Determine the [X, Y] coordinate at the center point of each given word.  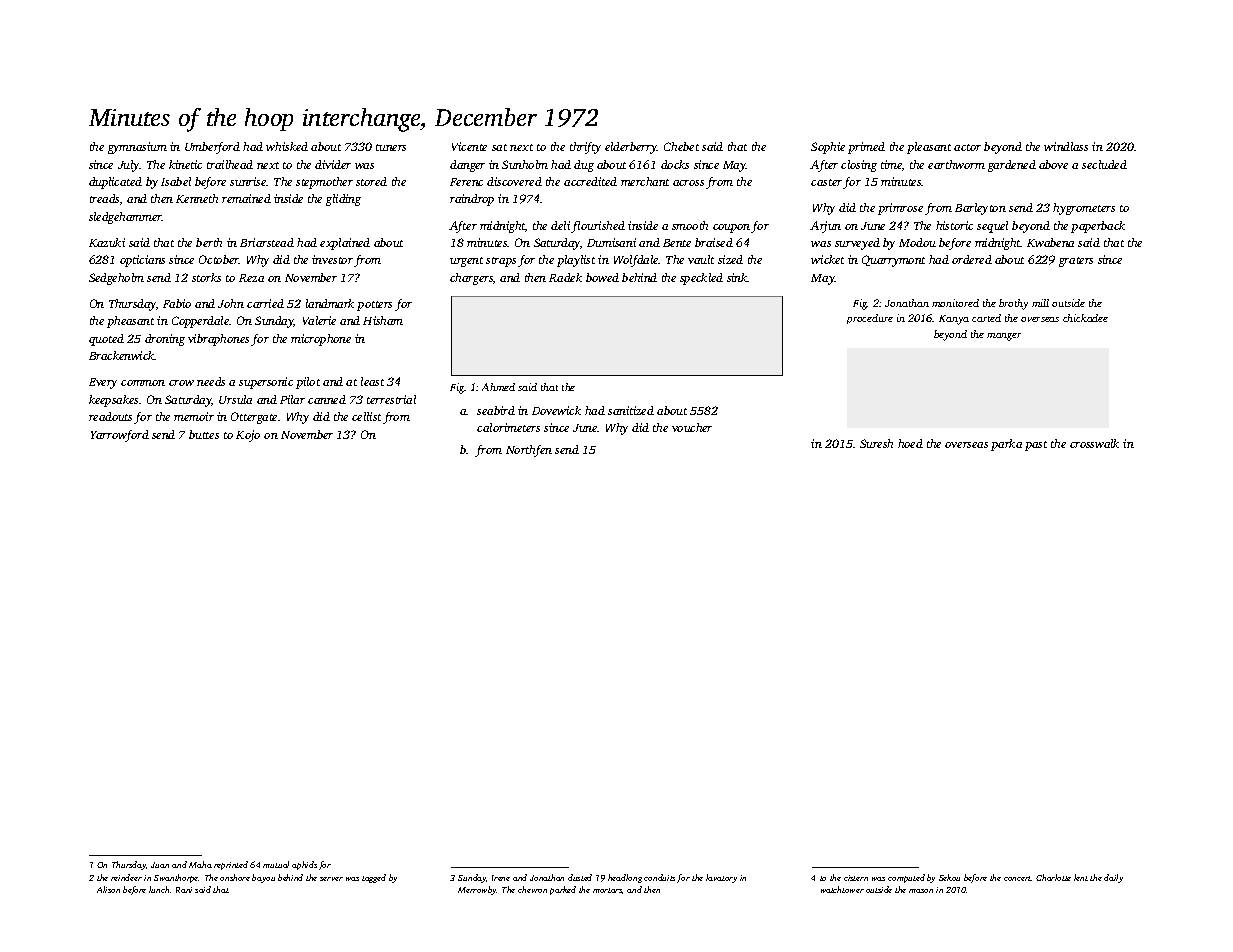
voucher [692, 427]
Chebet [681, 146]
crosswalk [1094, 443]
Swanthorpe [176, 878]
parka [1006, 445]
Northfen [529, 451]
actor [967, 147]
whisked [287, 146]
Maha [200, 864]
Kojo [248, 436]
